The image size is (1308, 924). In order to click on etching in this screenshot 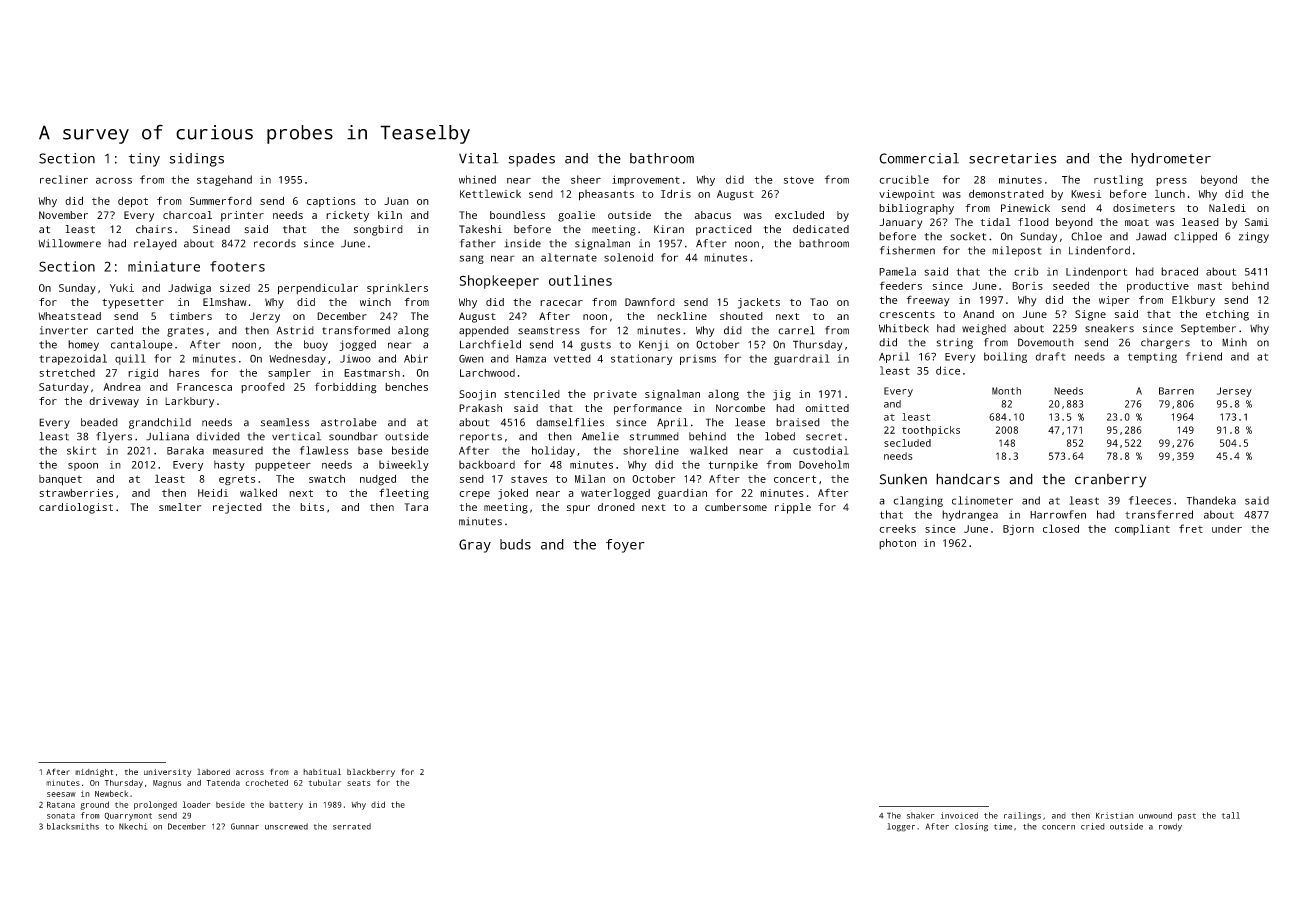, I will do `click(1227, 315)`.
